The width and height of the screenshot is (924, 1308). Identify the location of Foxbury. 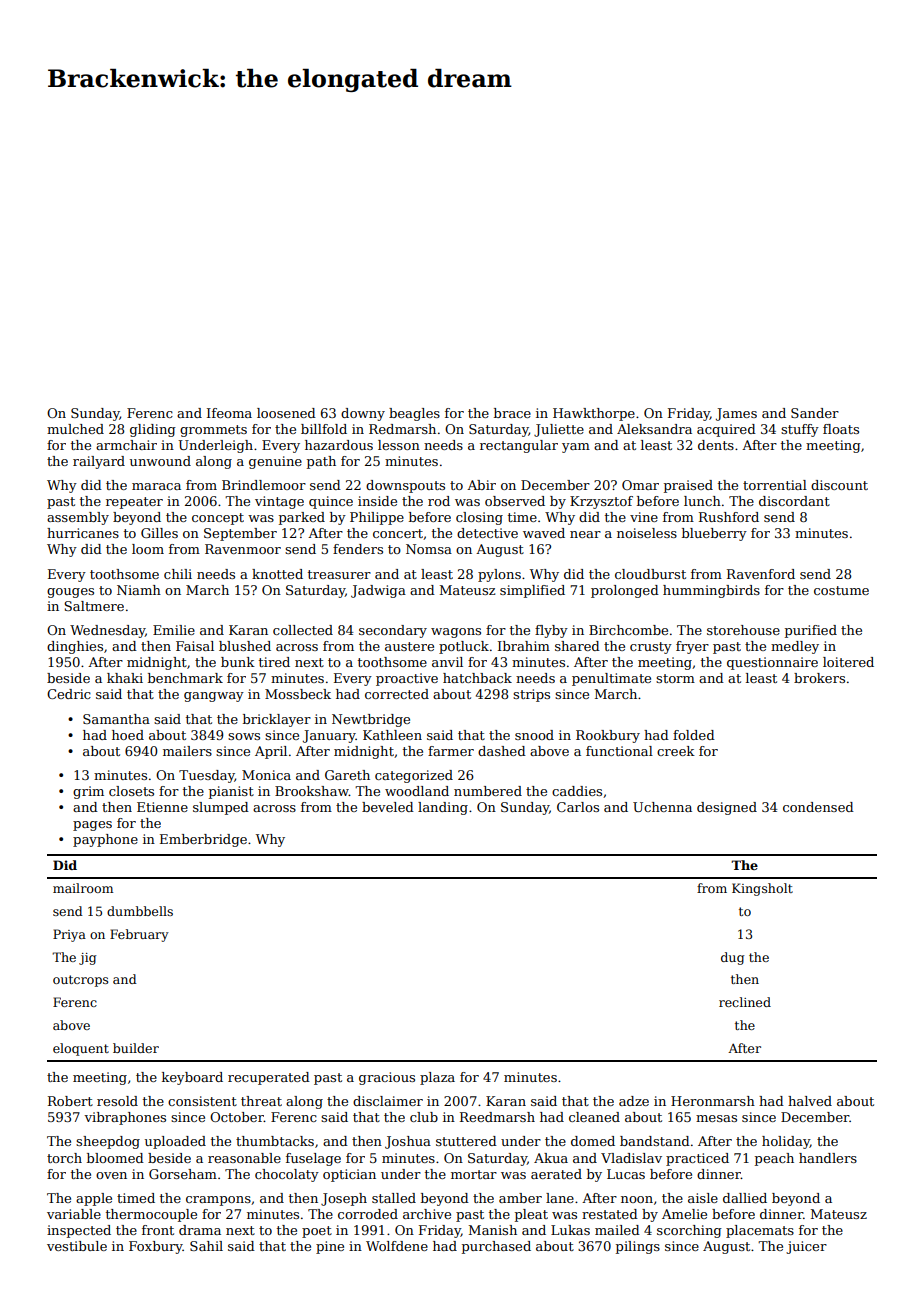
(156, 1247).
